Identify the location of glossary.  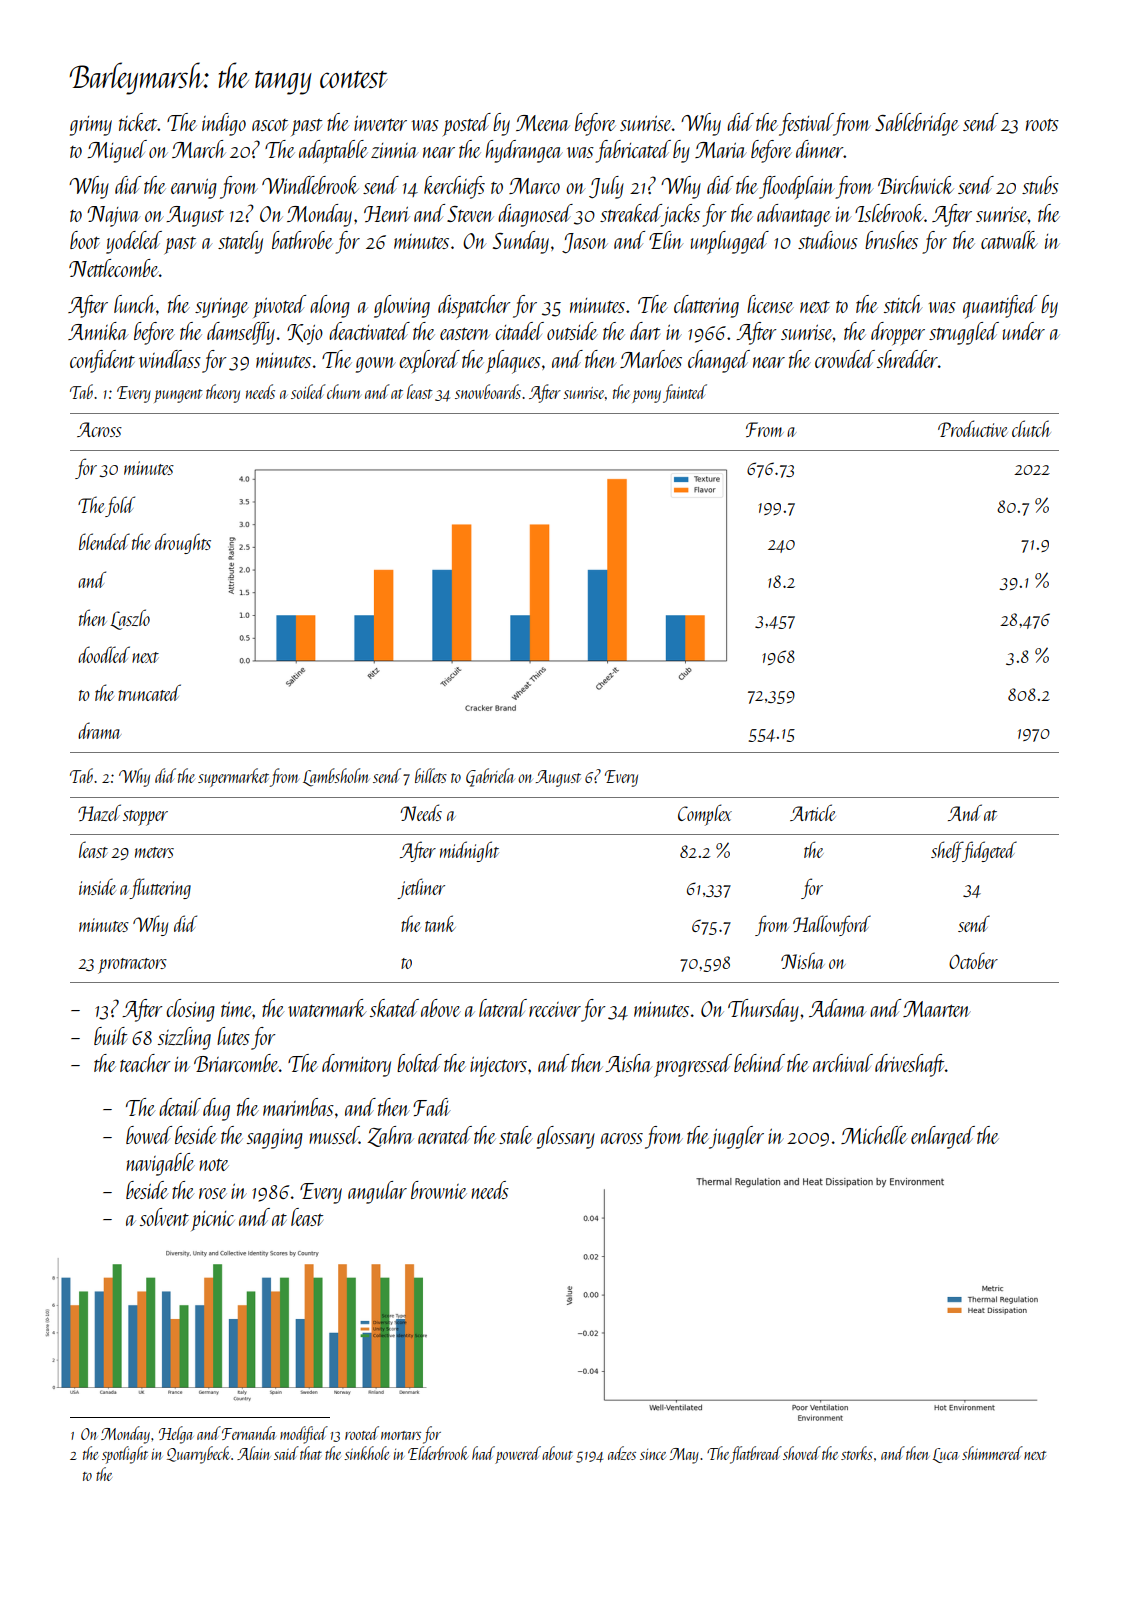
(566, 1137).
